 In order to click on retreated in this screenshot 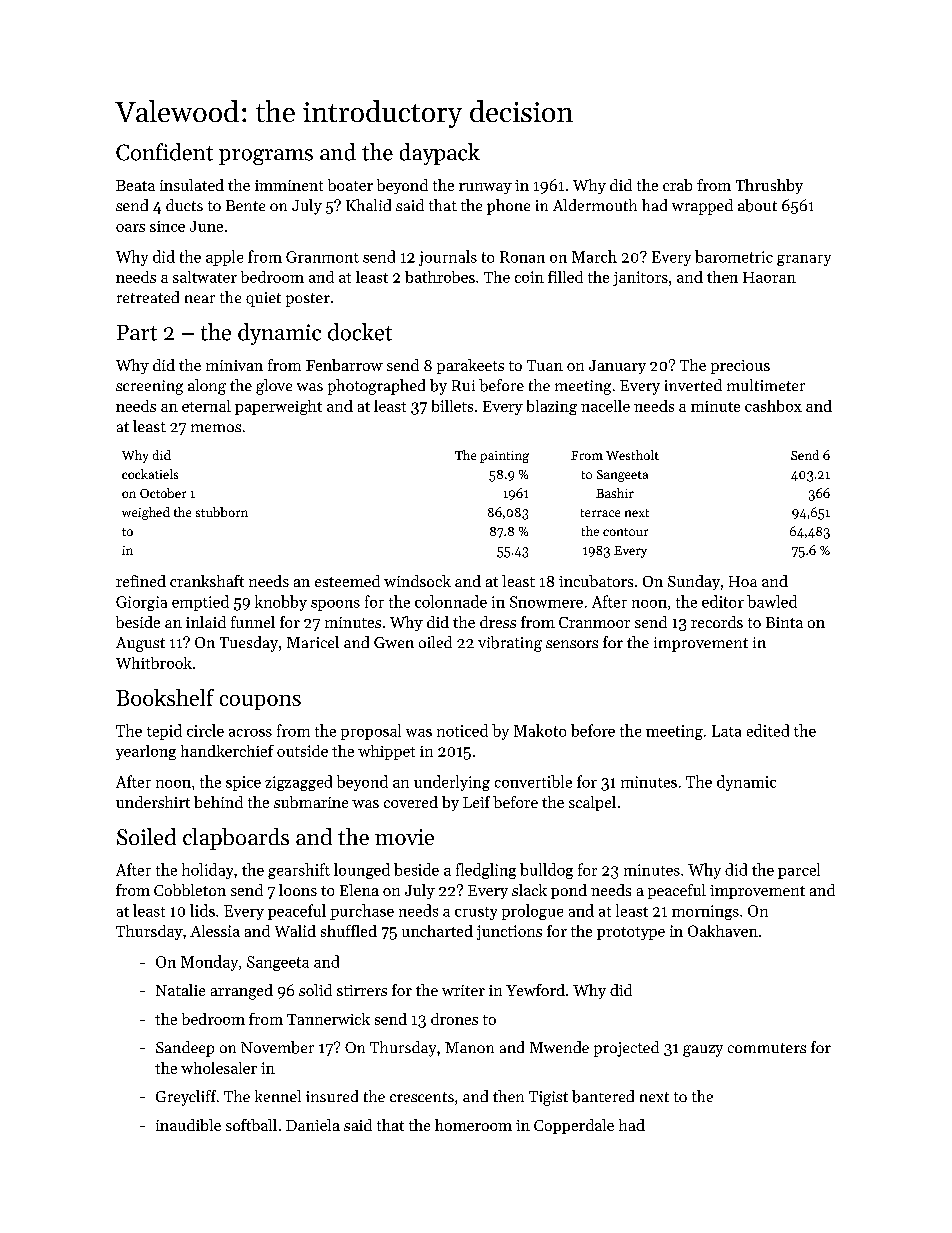, I will do `click(148, 297)`.
